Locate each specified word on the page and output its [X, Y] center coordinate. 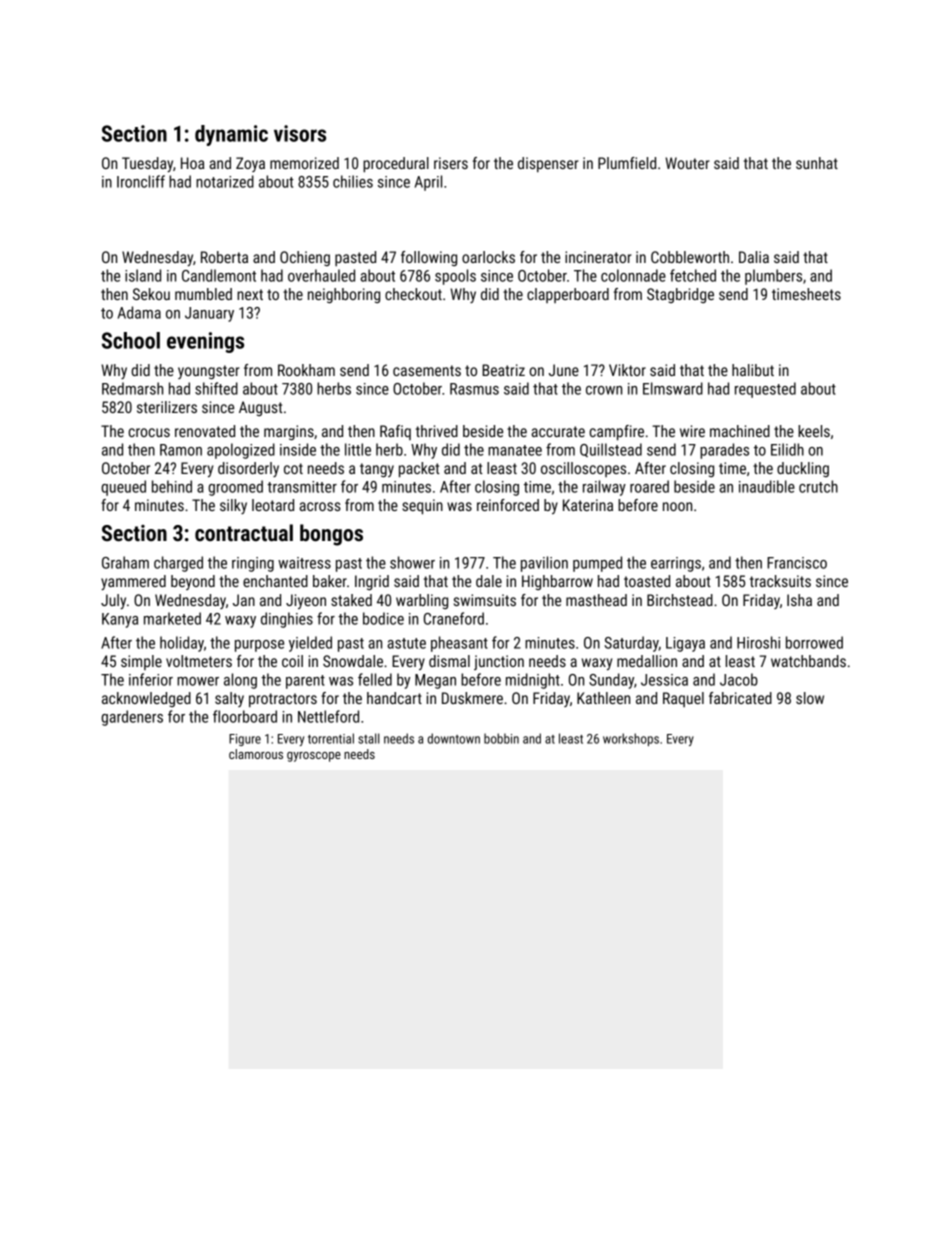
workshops [631, 739]
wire [692, 431]
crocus [149, 432]
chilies [353, 181]
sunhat [817, 163]
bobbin [501, 738]
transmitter [302, 487]
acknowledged [146, 699]
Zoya [250, 164]
